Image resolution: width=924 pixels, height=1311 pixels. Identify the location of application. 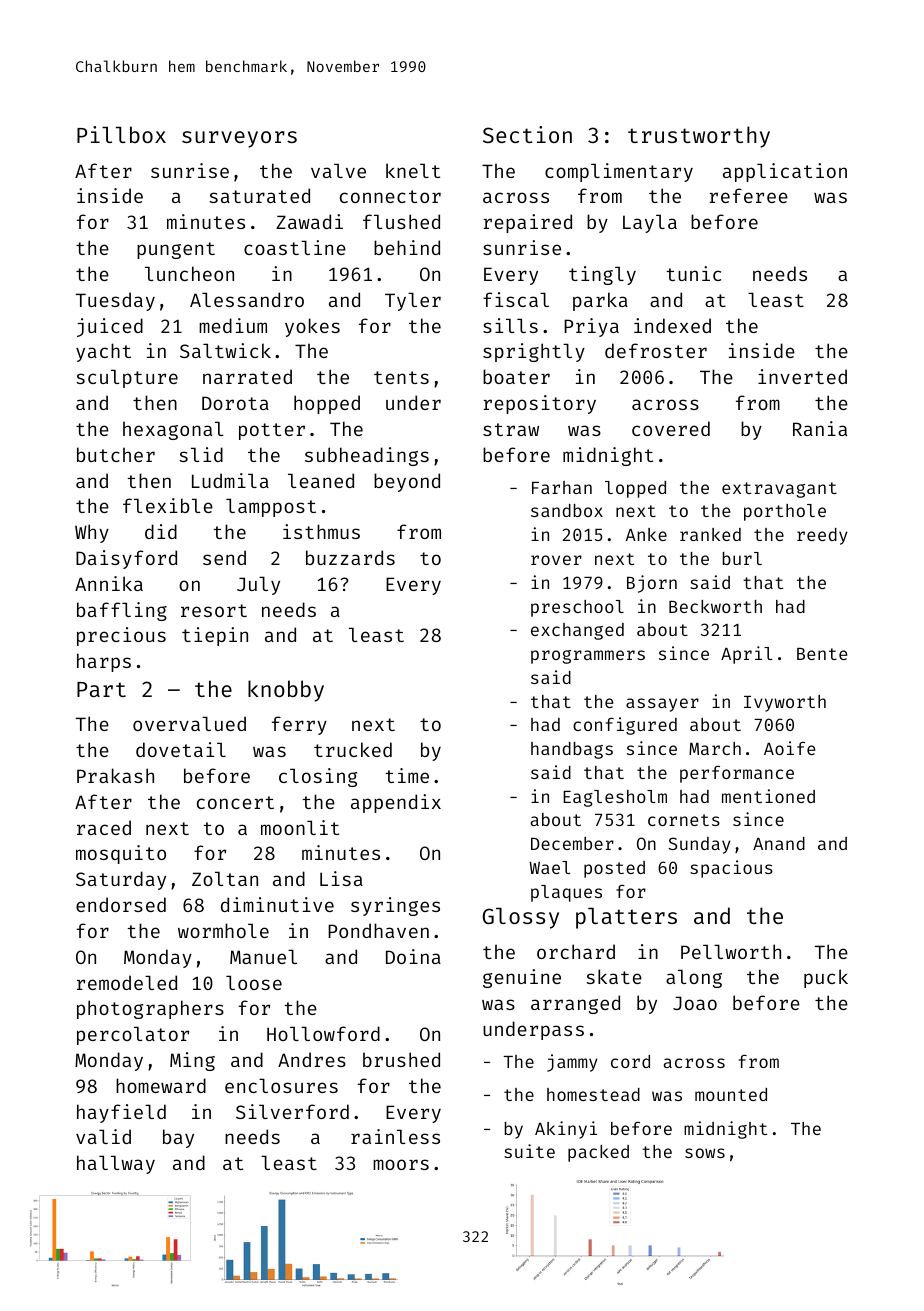
(785, 172).
